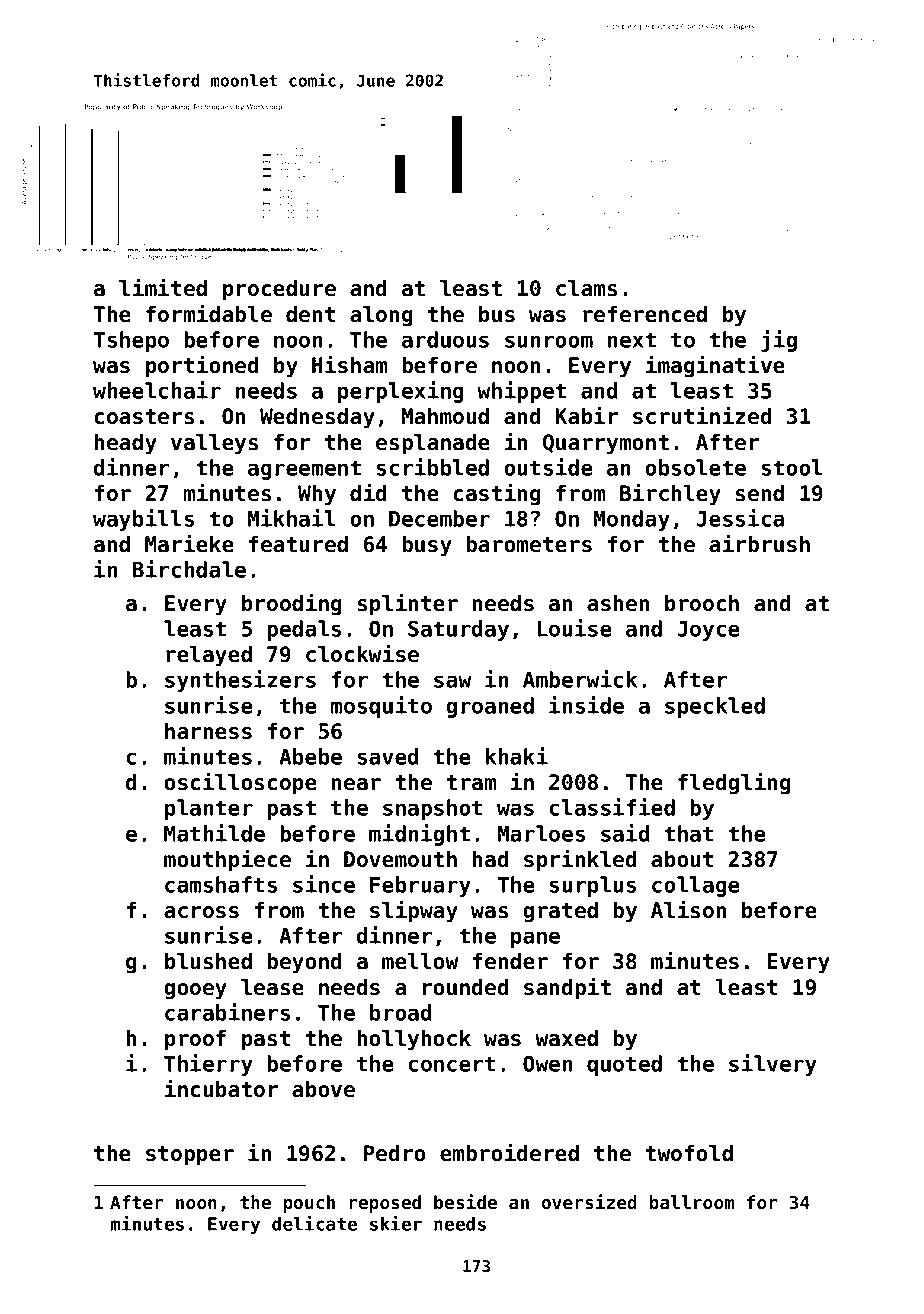 This document has height=1314, width=924. Describe the element at coordinates (195, 991) in the document. I see `gooey` at that location.
